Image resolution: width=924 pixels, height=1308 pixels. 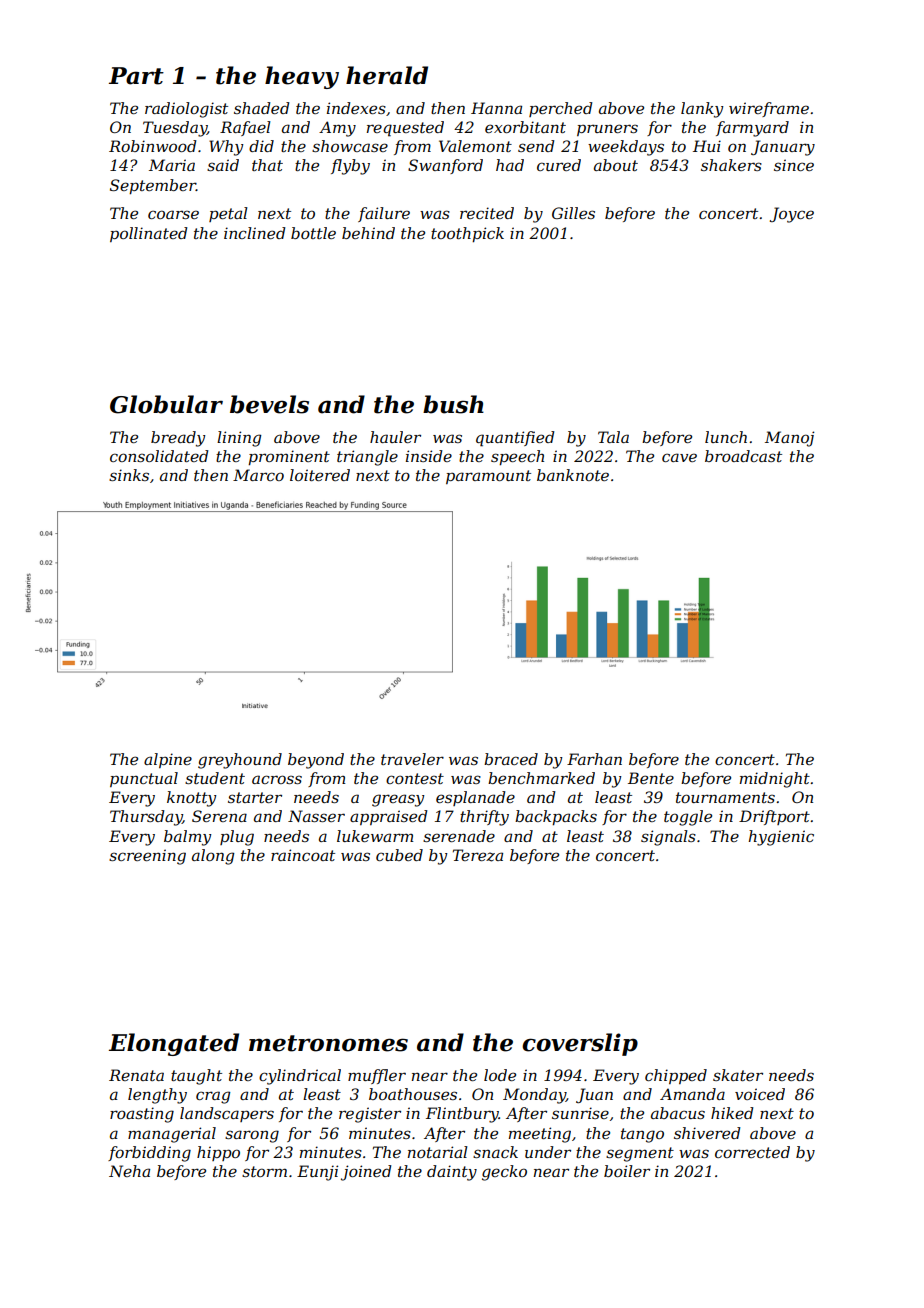 I want to click on lanky, so click(x=702, y=110).
